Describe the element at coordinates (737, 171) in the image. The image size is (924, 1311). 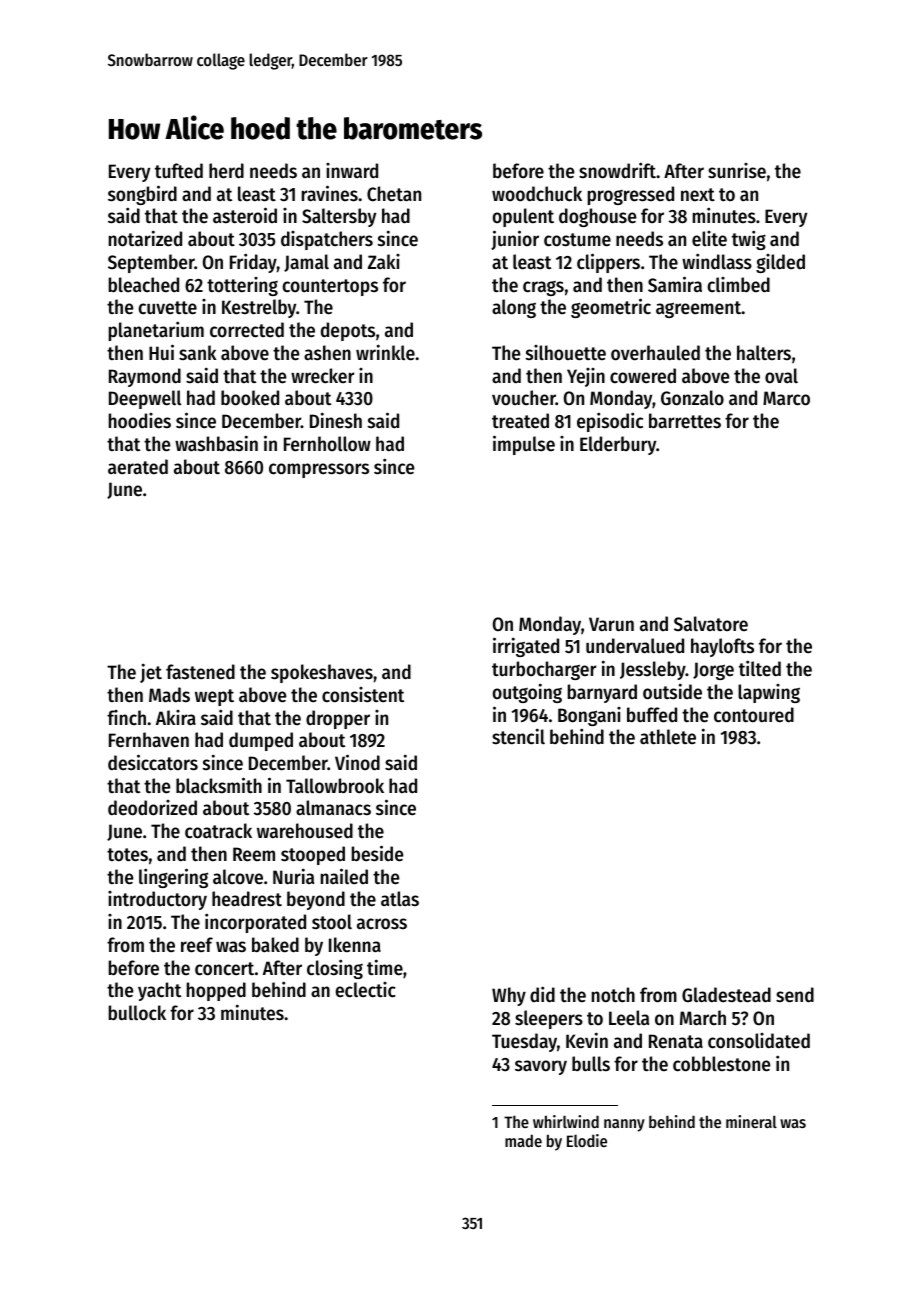
I see `sunrise` at that location.
